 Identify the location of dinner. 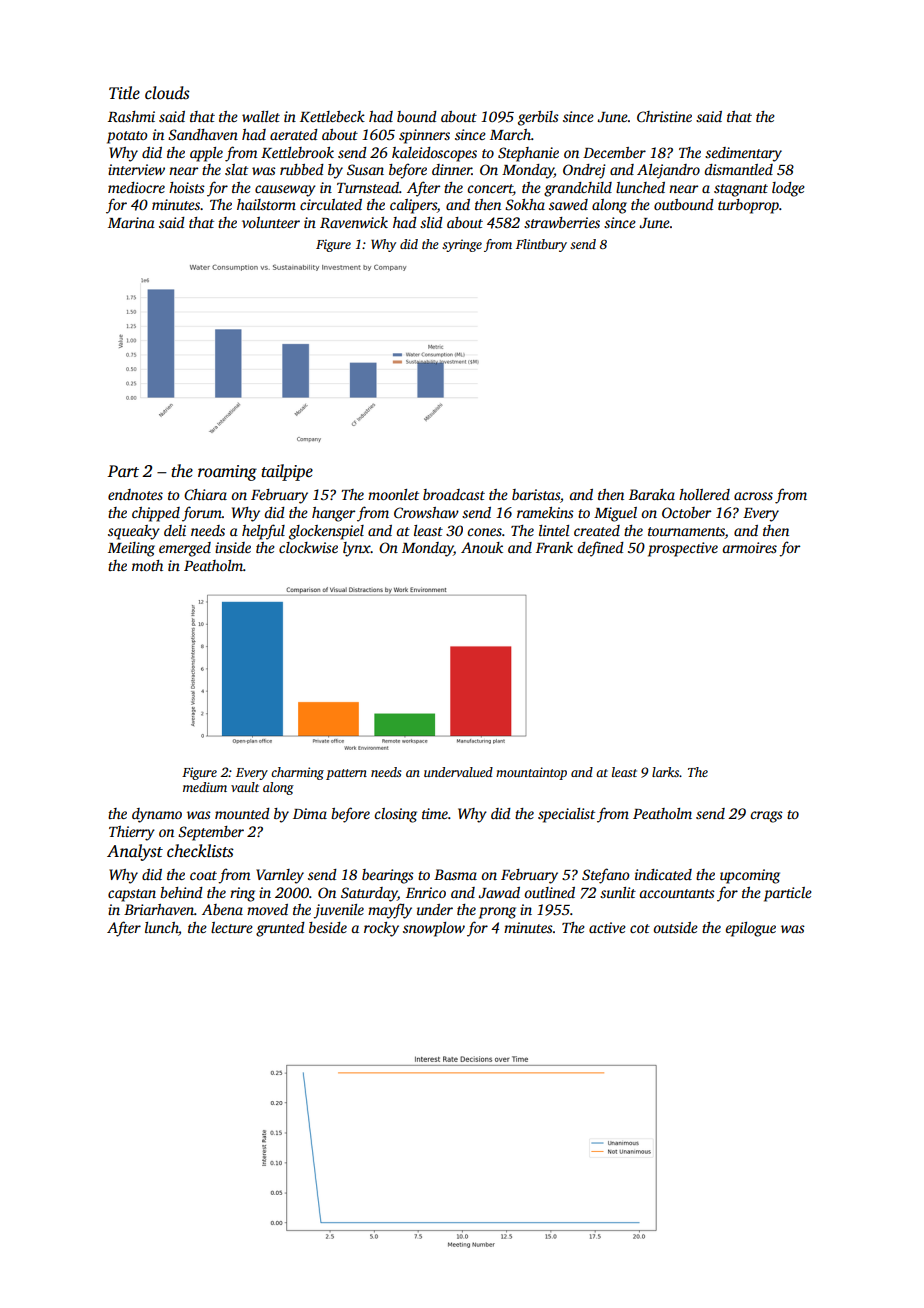
(452, 169).
